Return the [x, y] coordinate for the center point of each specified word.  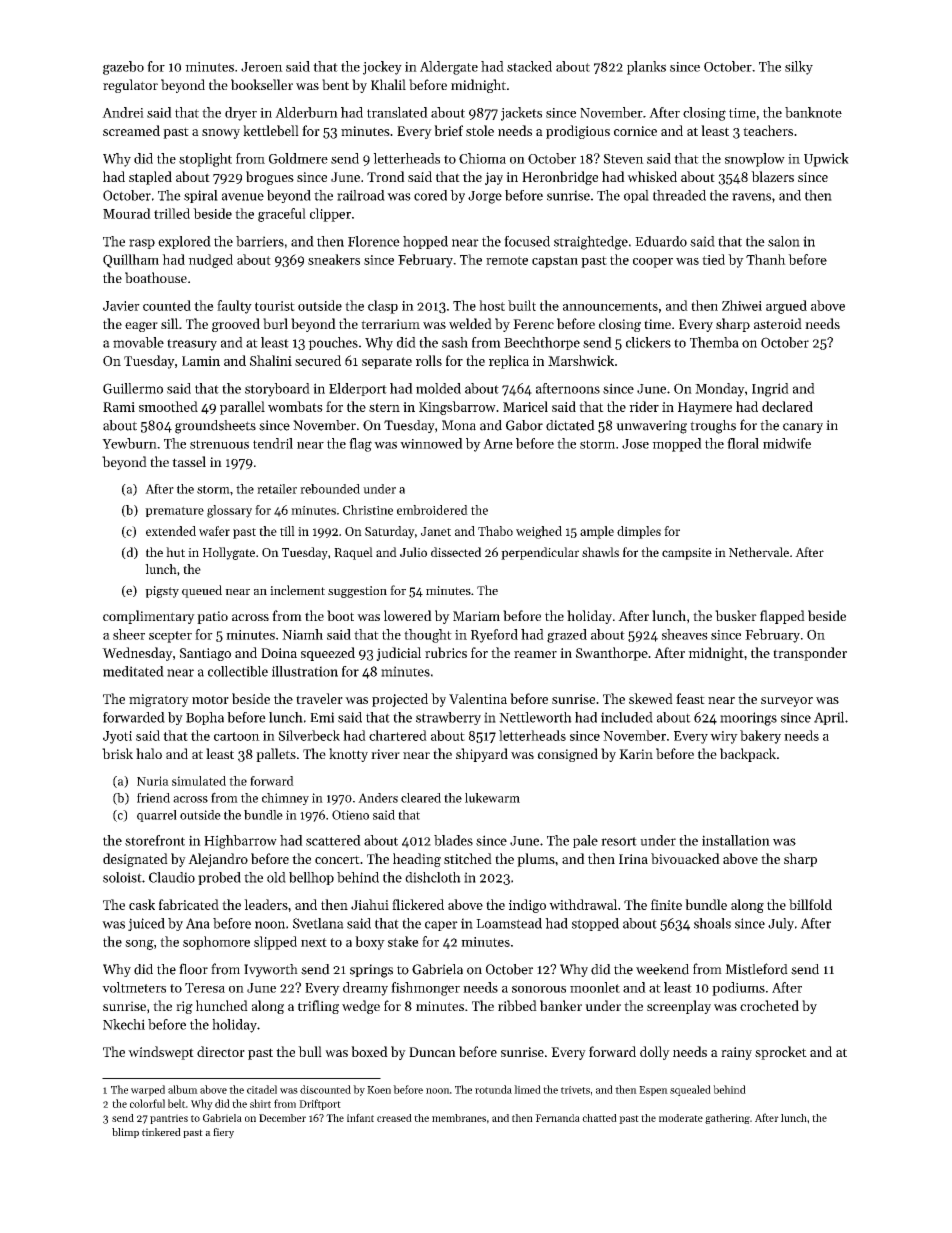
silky [799, 68]
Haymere [705, 408]
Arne [498, 444]
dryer [241, 114]
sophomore [216, 943]
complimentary [149, 617]
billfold [810, 904]
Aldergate [449, 68]
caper [441, 926]
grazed [567, 636]
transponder [810, 654]
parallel [242, 408]
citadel [262, 1089]
